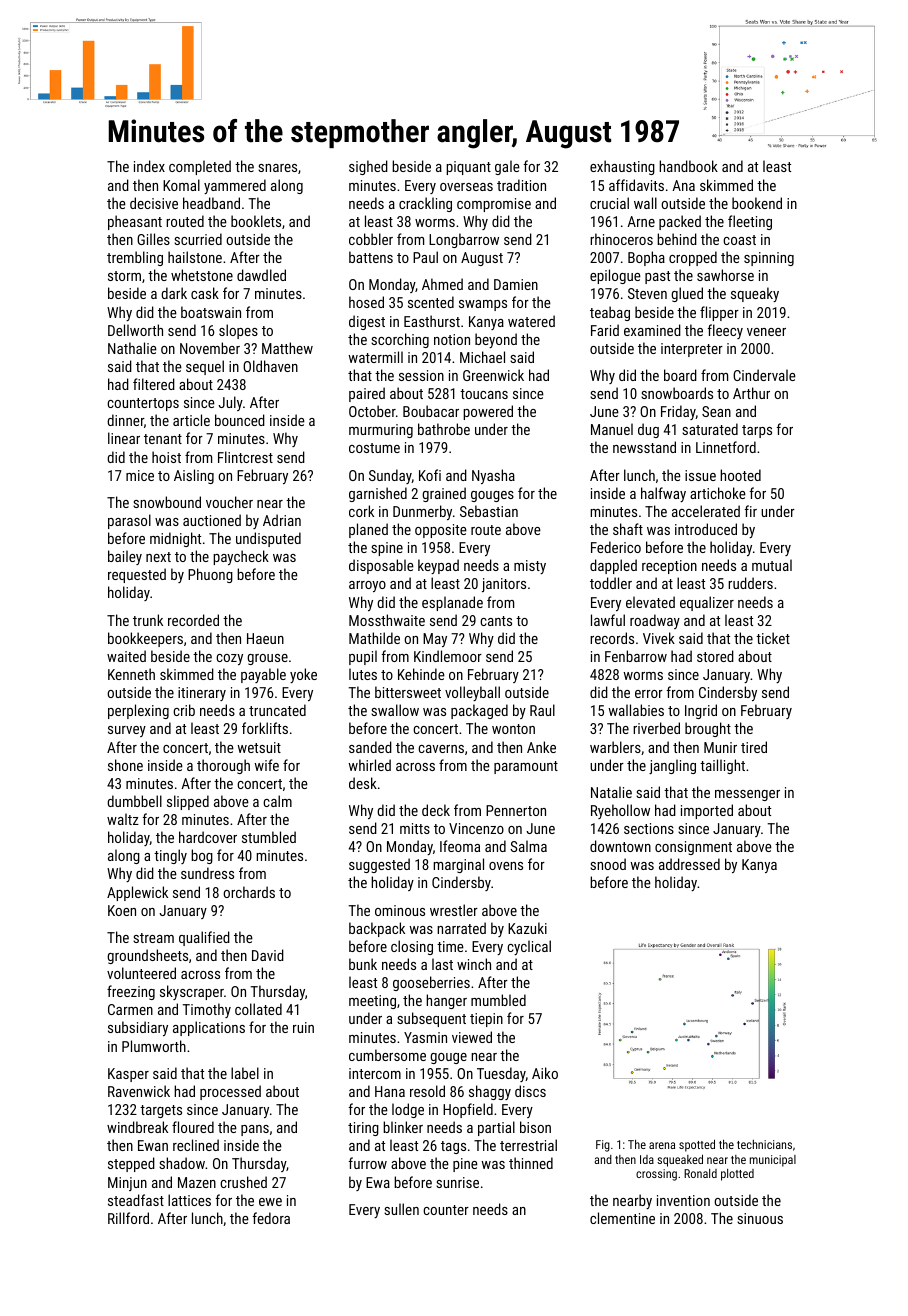  What do you see at coordinates (125, 765) in the document?
I see `shone` at bounding box center [125, 765].
